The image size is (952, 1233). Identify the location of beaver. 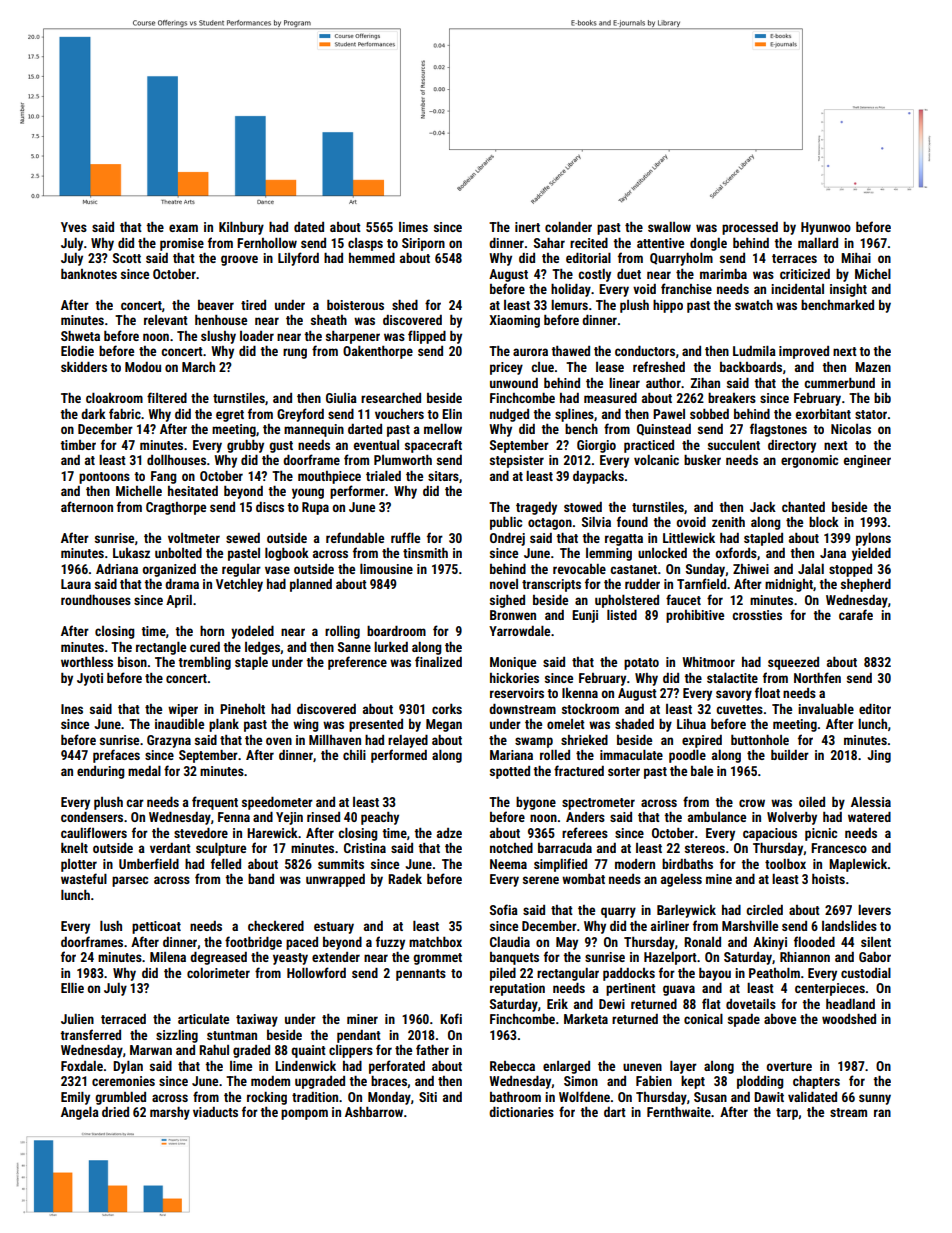
(216, 305).
